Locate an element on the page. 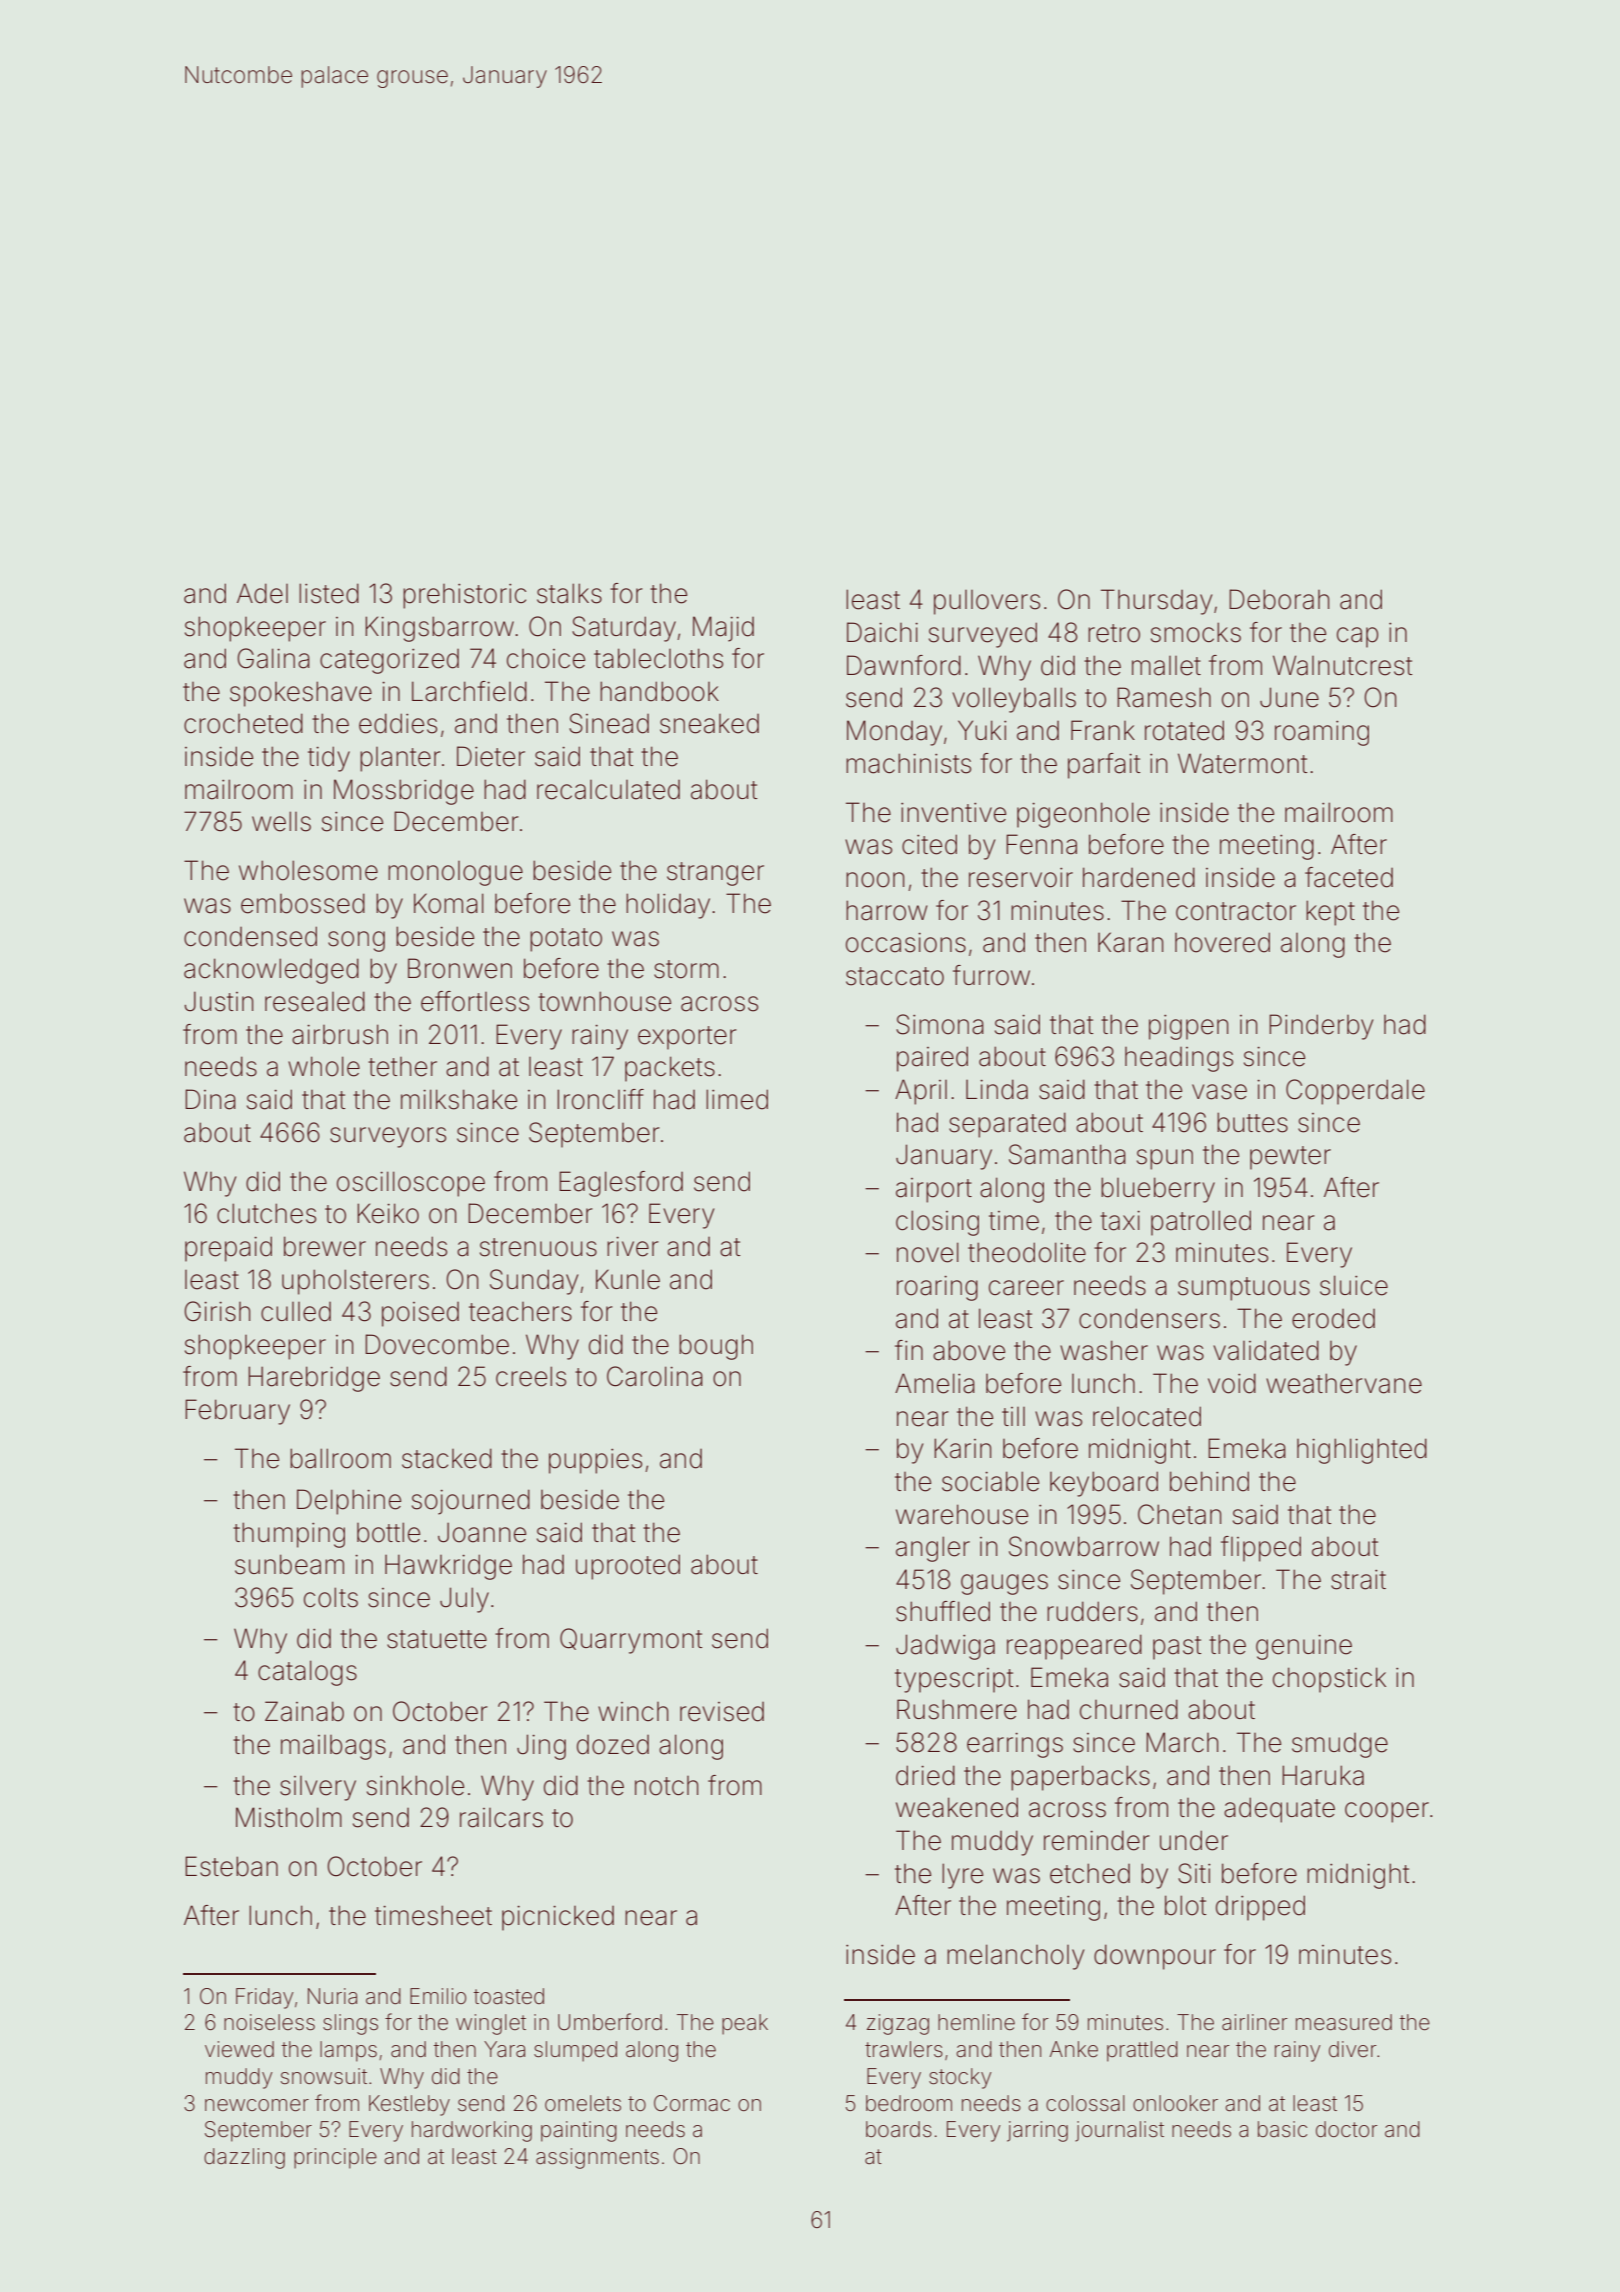 The height and width of the image is (2292, 1620). past is located at coordinates (1177, 1648).
